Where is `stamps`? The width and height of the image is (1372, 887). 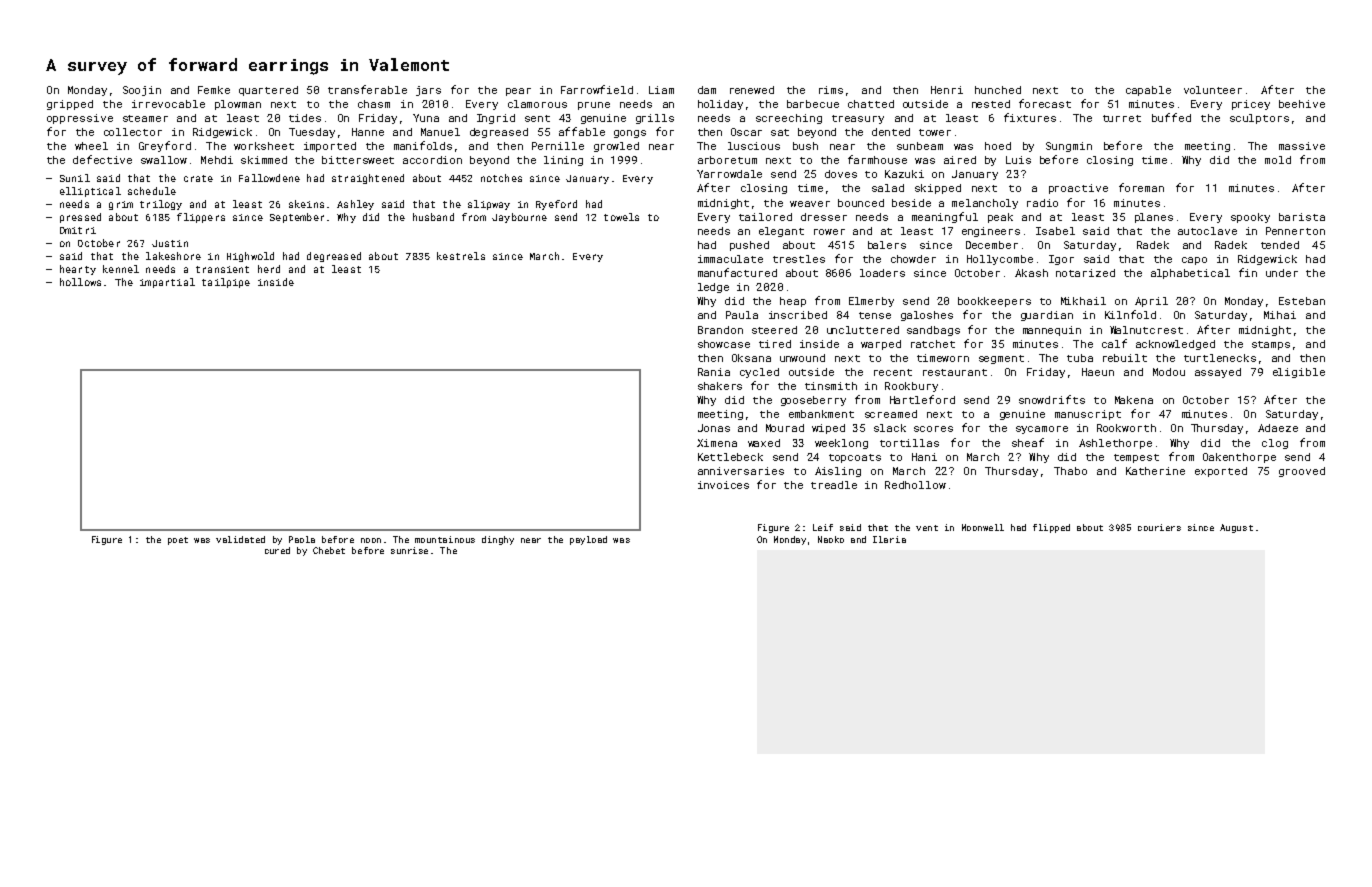
stamps is located at coordinates (1271, 345).
